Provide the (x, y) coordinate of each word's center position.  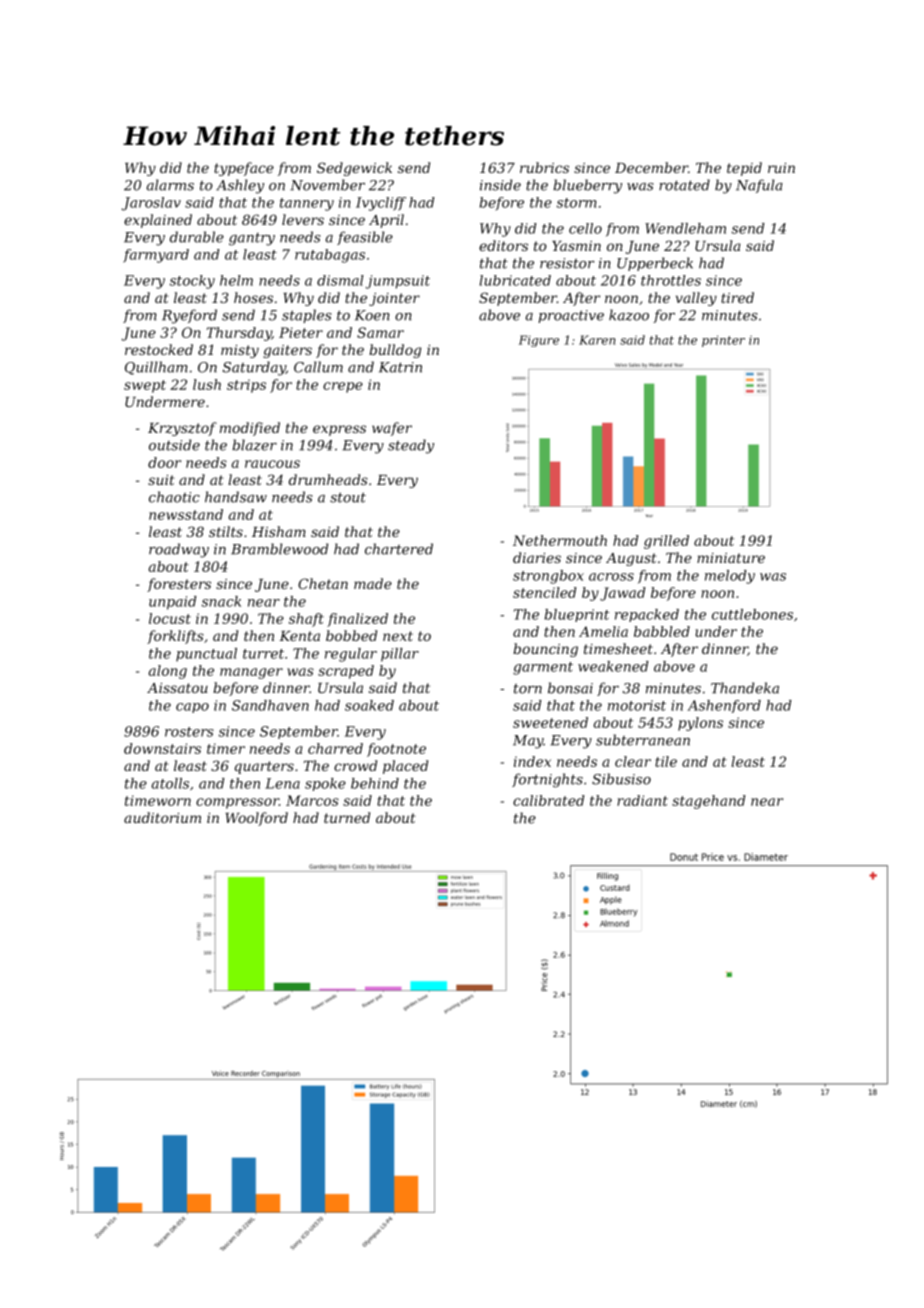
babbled (662, 631)
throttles (671, 280)
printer (723, 341)
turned (347, 817)
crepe (343, 387)
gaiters (287, 351)
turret (263, 654)
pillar (400, 655)
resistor (567, 263)
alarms (170, 185)
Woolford (256, 819)
